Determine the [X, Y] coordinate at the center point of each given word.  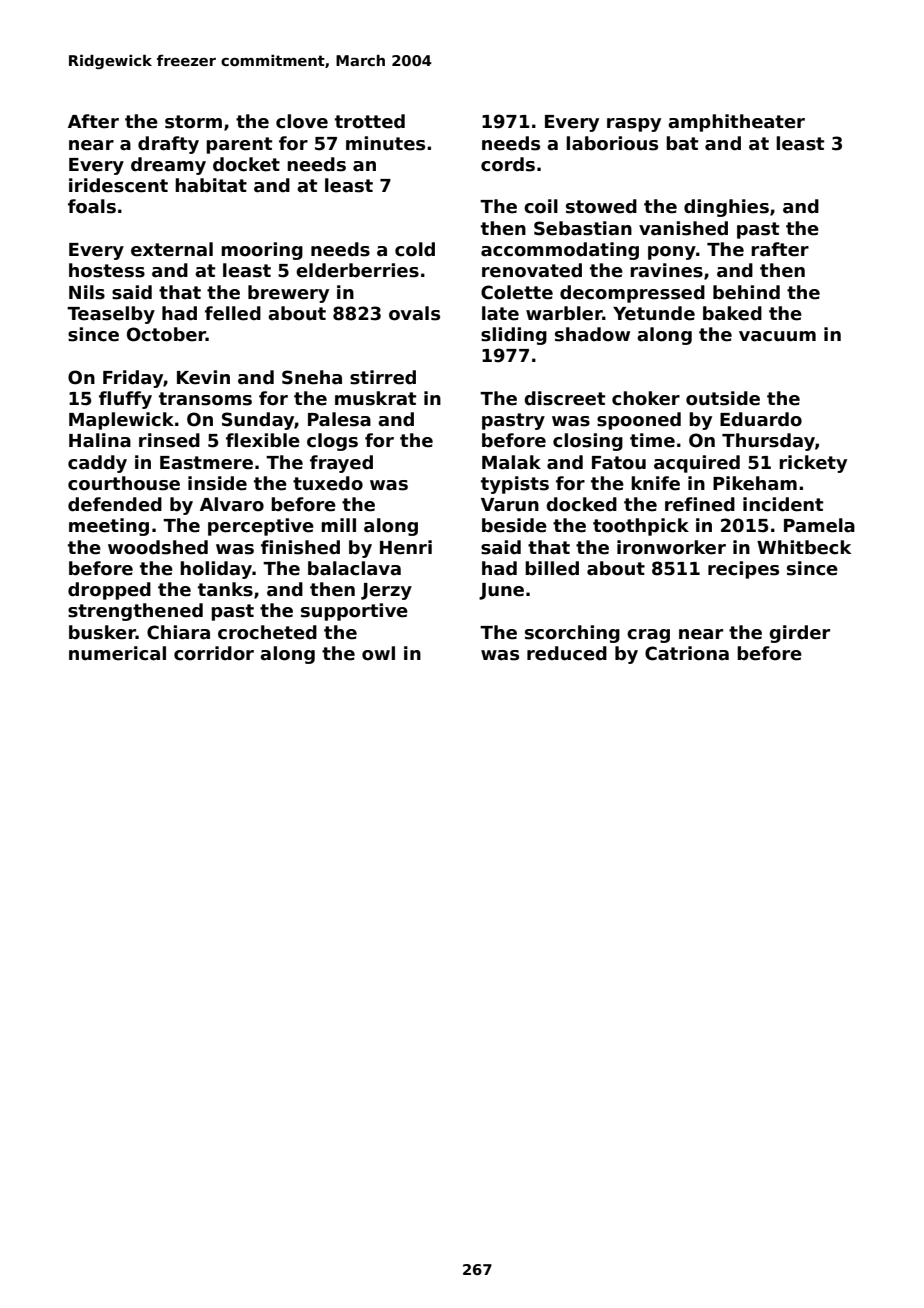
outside [723, 398]
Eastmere [206, 463]
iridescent [118, 185]
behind [746, 292]
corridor [214, 653]
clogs [332, 442]
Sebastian [583, 228]
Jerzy [386, 591]
